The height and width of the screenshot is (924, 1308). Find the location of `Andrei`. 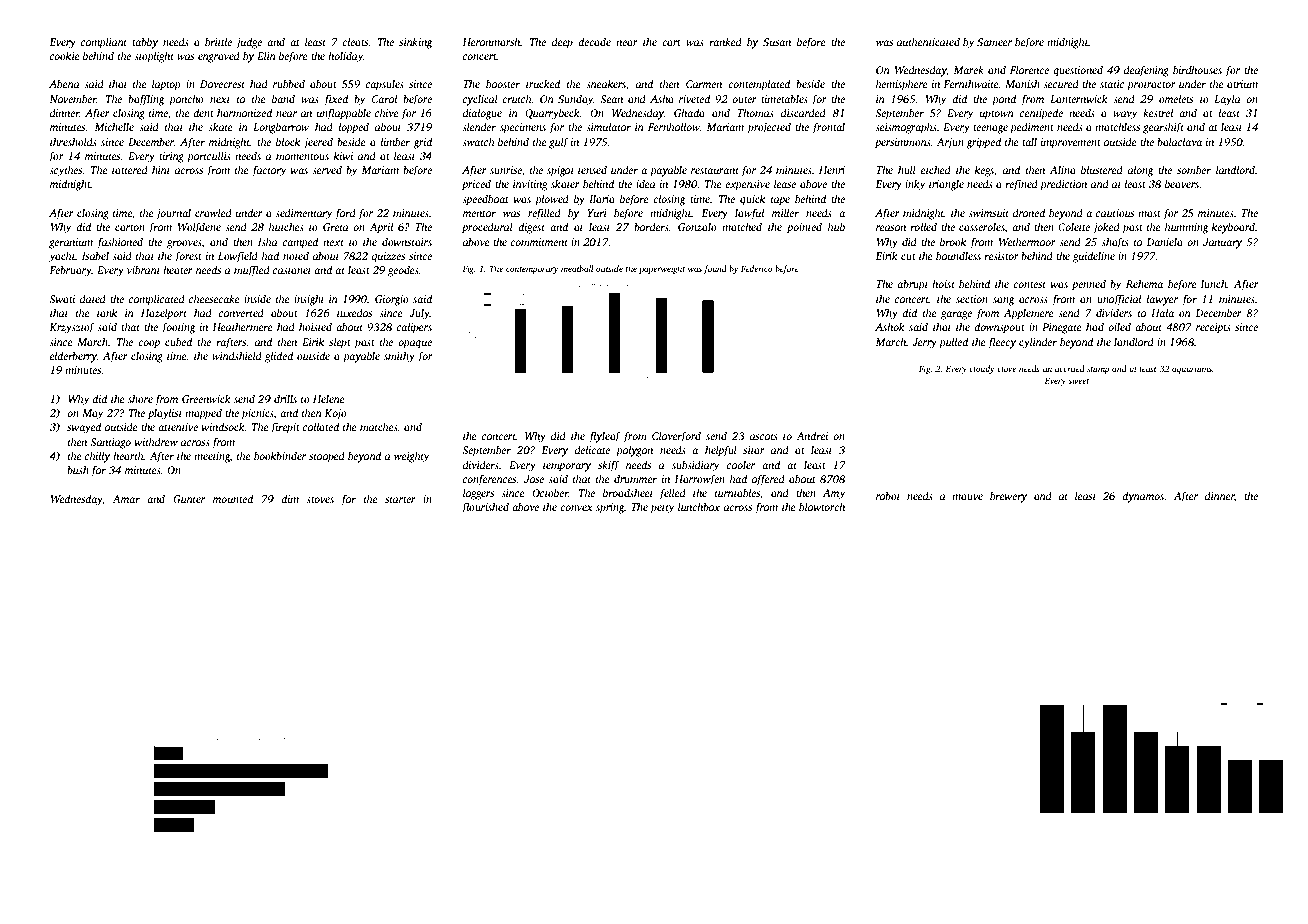

Andrei is located at coordinates (812, 435).
